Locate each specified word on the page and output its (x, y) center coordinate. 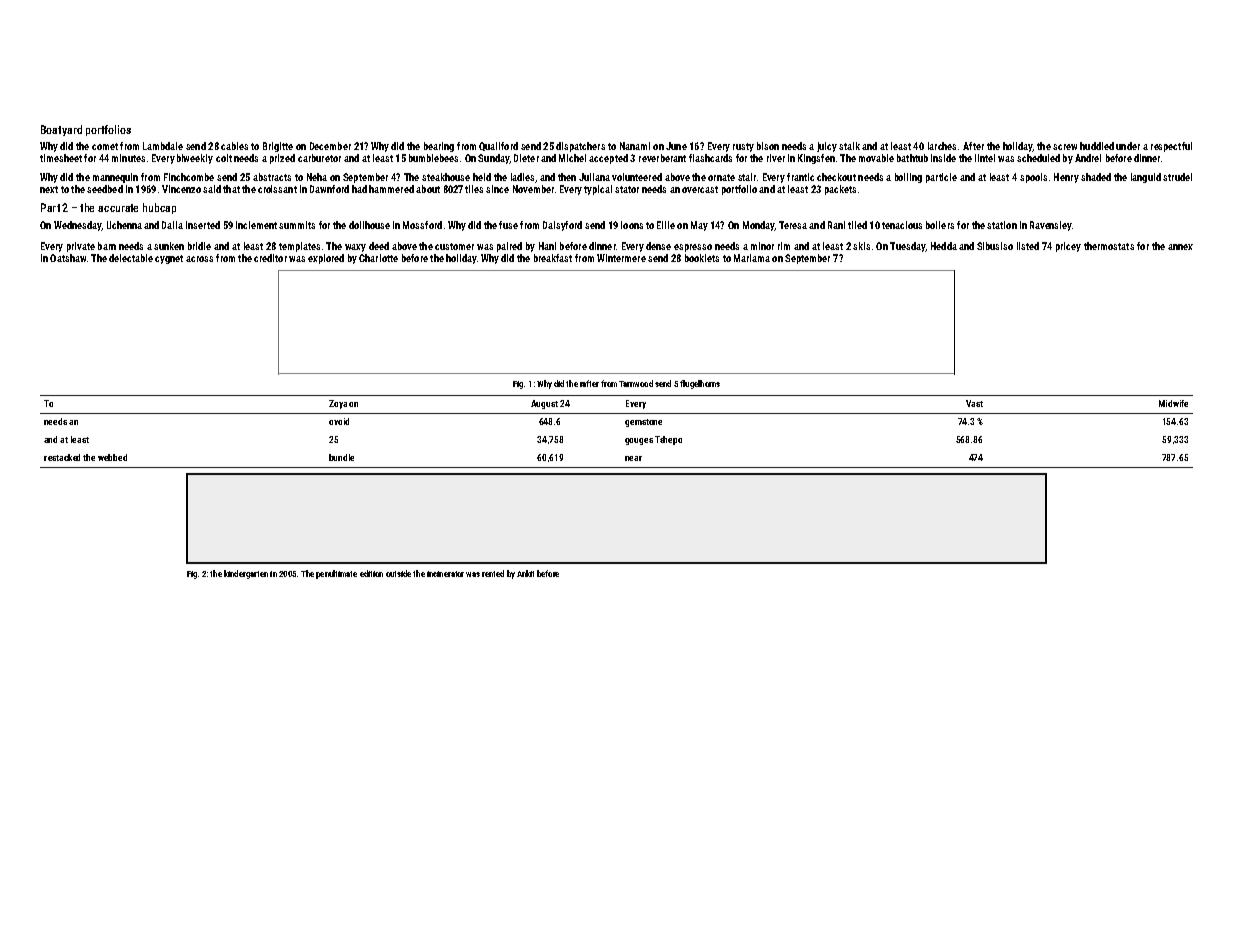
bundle (341, 457)
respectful (1171, 147)
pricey (1068, 247)
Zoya (338, 404)
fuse (508, 225)
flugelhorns (700, 384)
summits (297, 225)
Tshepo (668, 440)
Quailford (498, 146)
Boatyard (61, 130)
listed (1028, 246)
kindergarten (246, 574)
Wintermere (621, 258)
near (633, 458)
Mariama (752, 258)
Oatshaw (68, 258)
